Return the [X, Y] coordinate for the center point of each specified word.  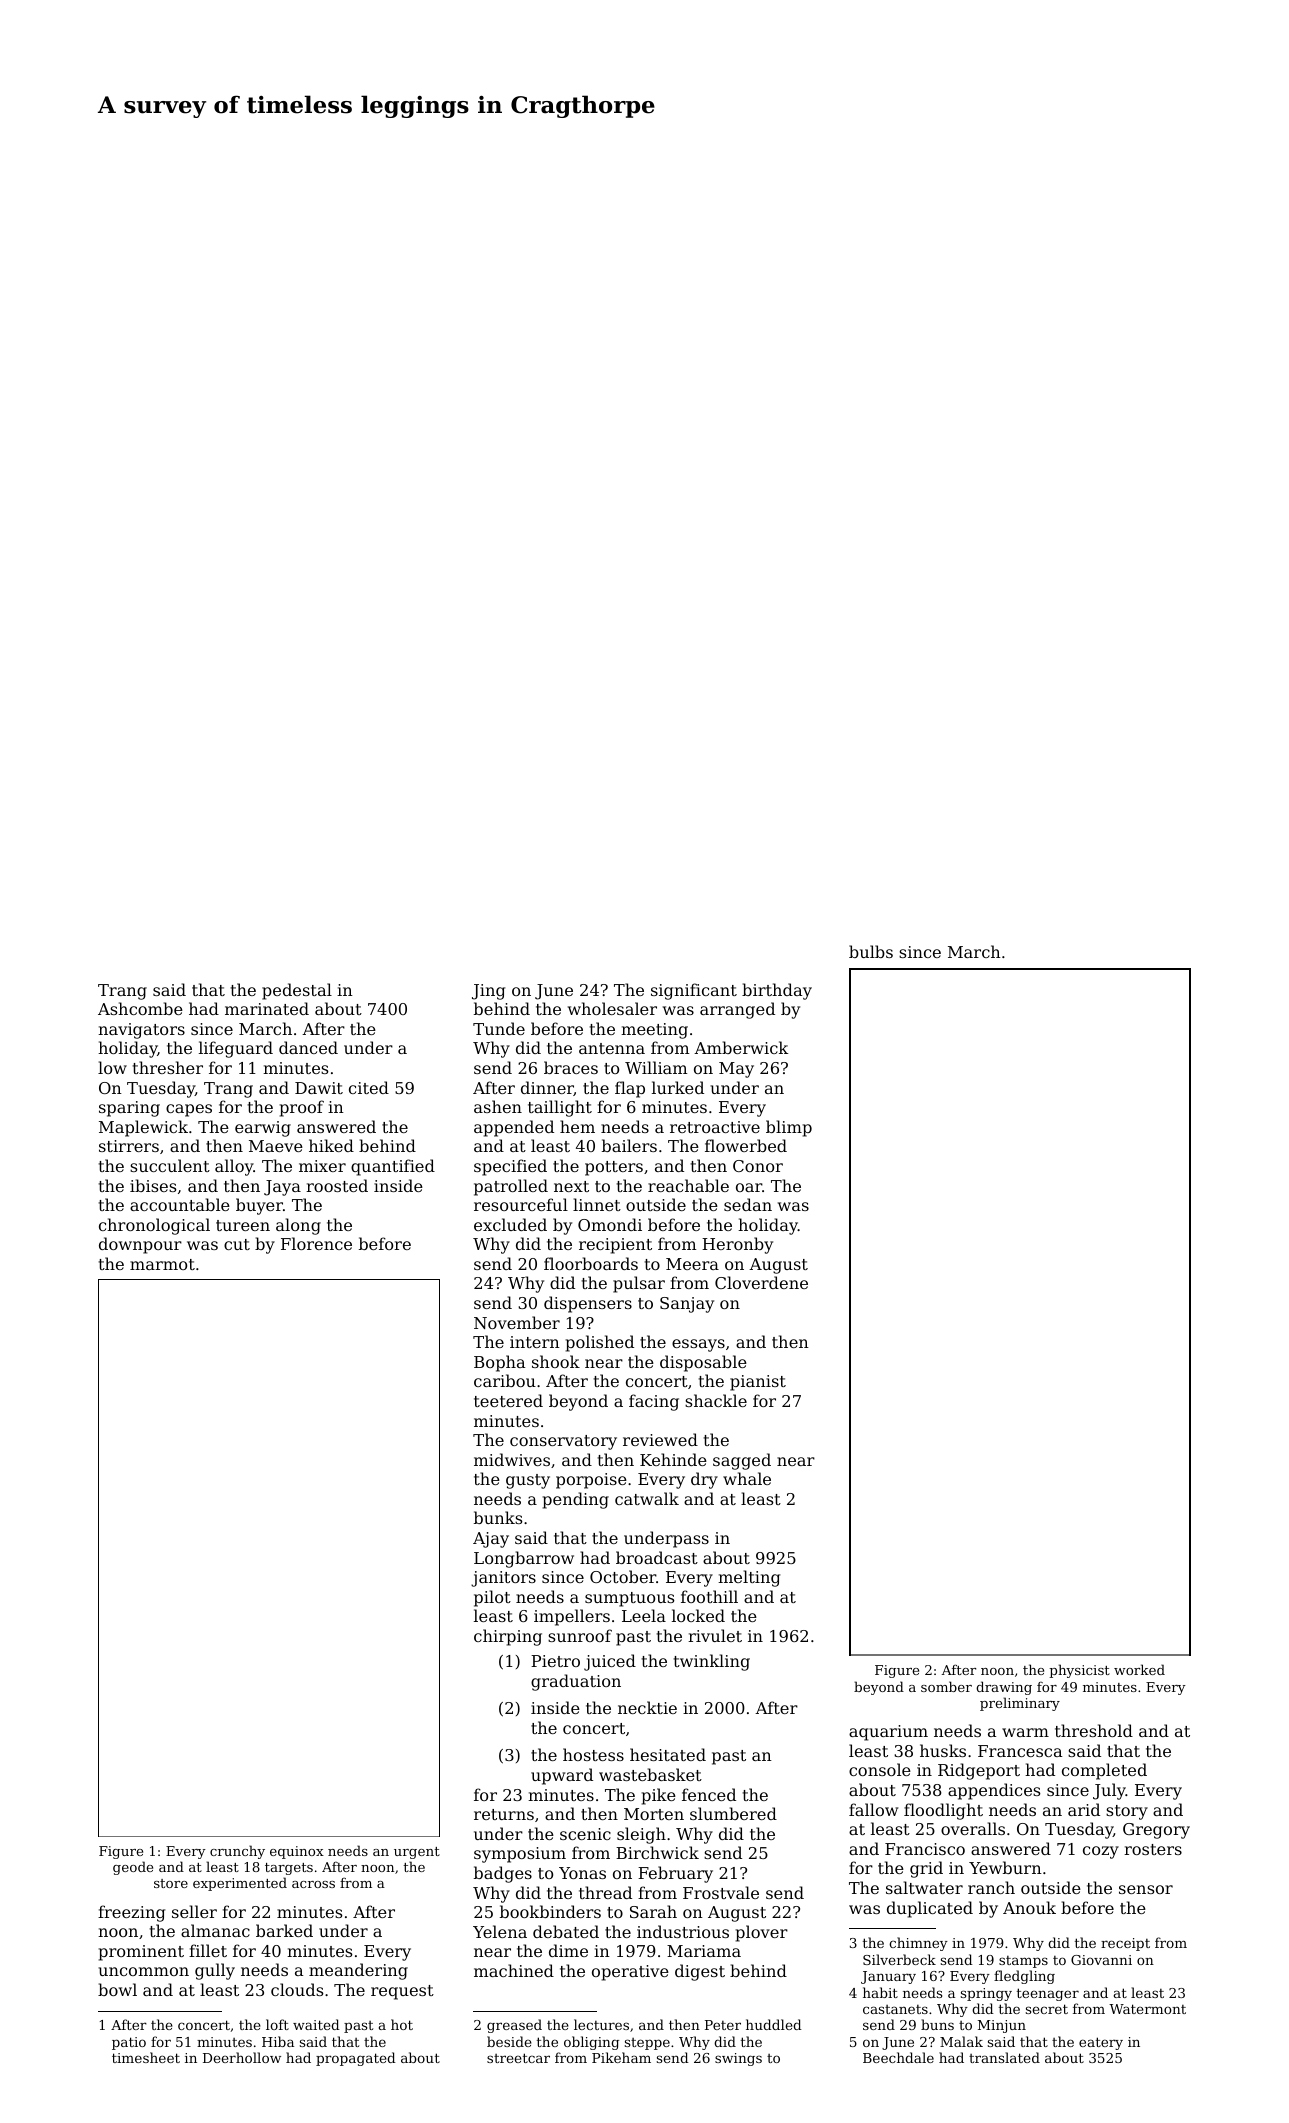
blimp [789, 1128]
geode [133, 1868]
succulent [170, 1165]
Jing [488, 992]
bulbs [871, 951]
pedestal [297, 991]
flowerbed [746, 1145]
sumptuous [629, 1599]
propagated [356, 2059]
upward [562, 1776]
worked [1139, 1669]
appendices [994, 1791]
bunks [498, 1517]
